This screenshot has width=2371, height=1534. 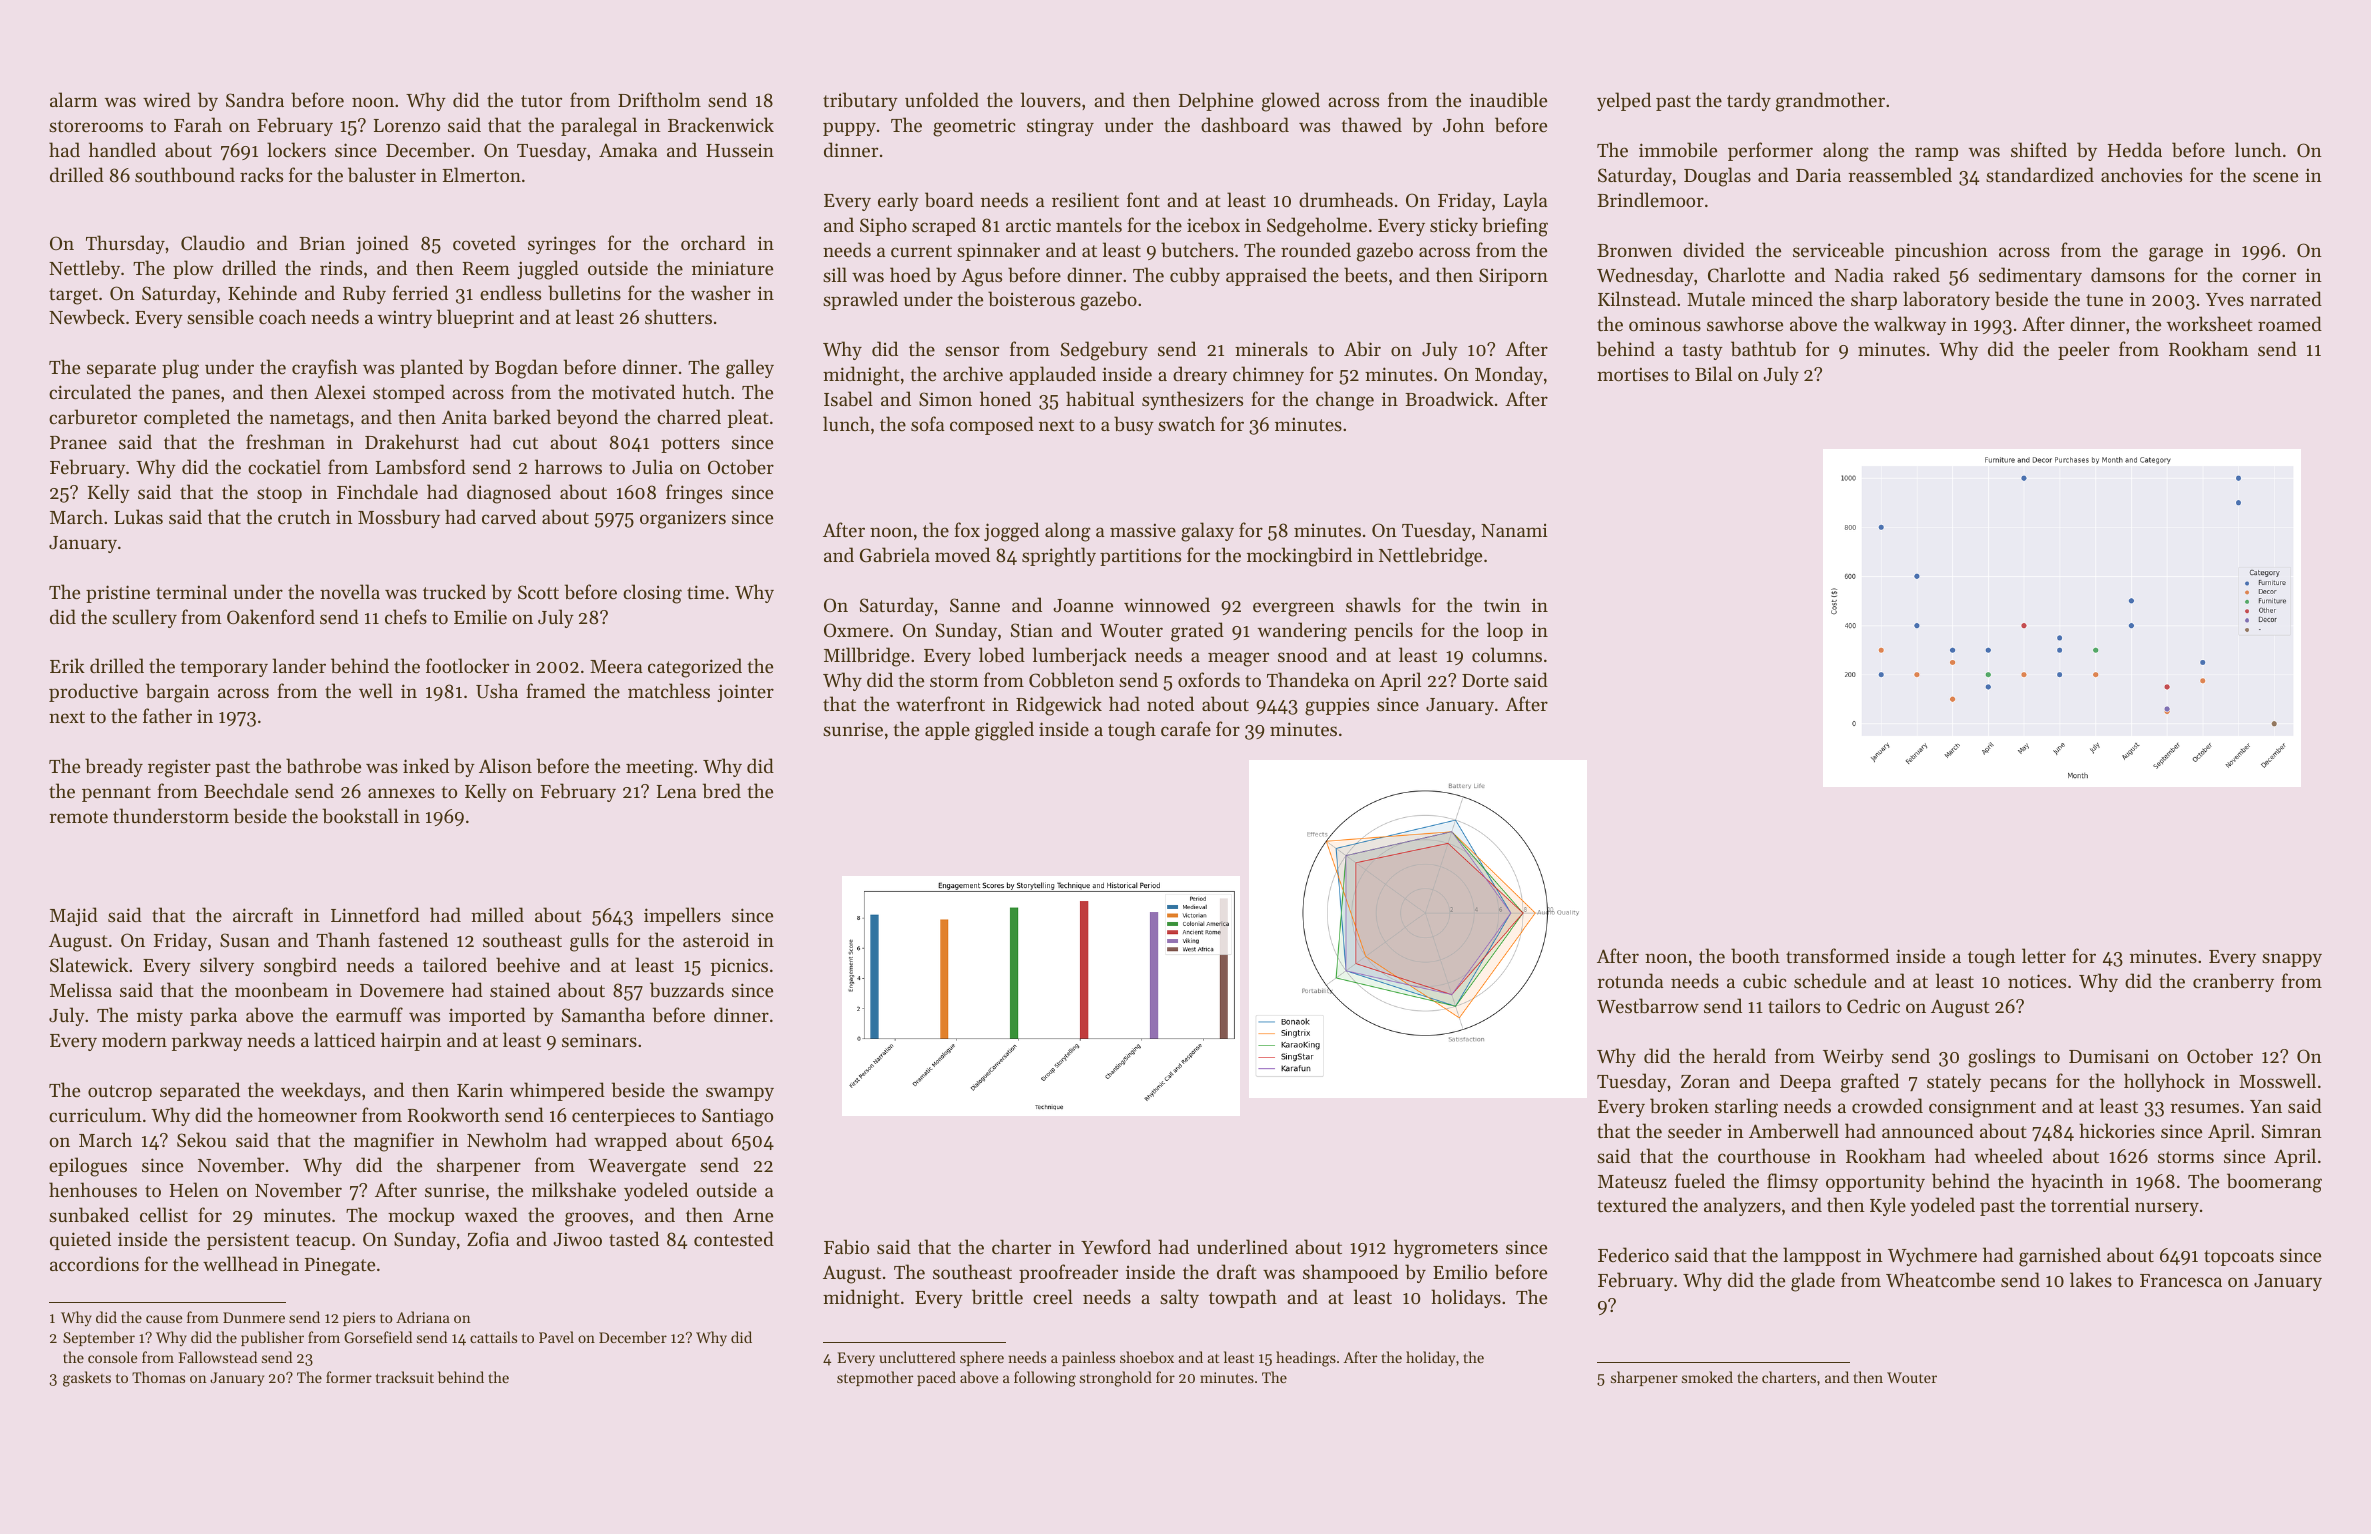 I want to click on carafe, so click(x=1186, y=728).
